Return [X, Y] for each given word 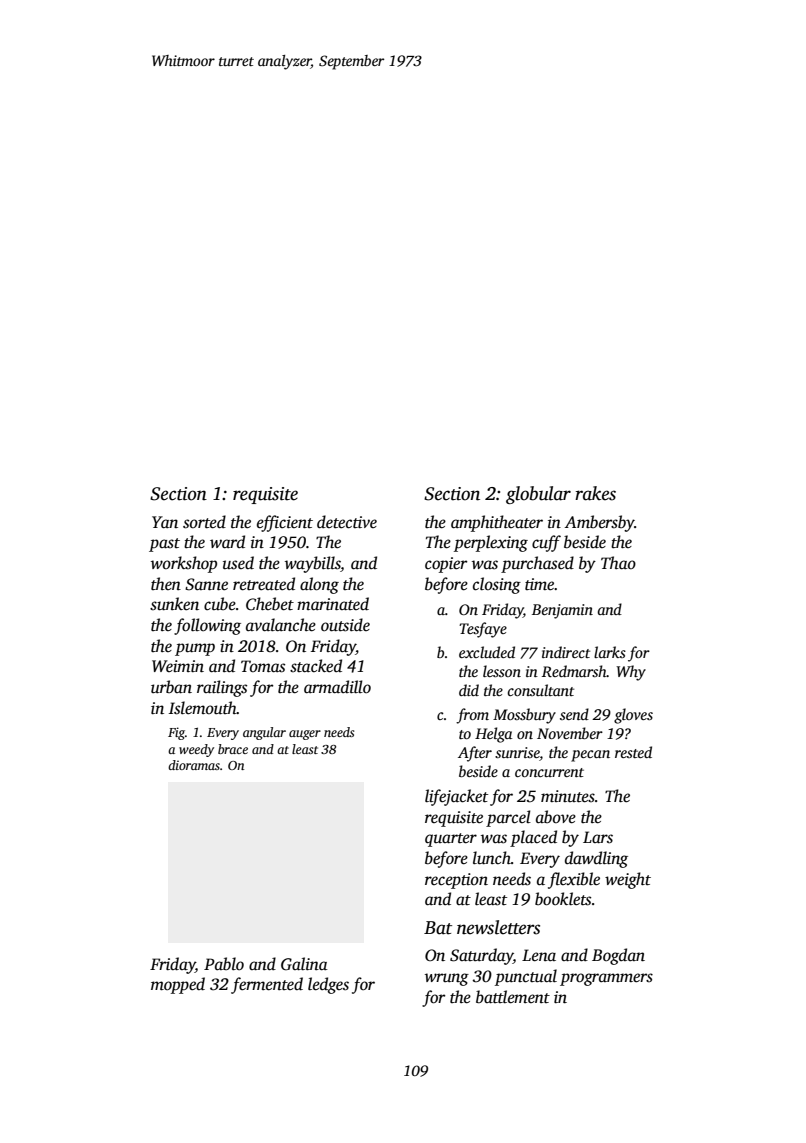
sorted [204, 522]
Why [631, 673]
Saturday [481, 956]
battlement [513, 997]
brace [233, 749]
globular [538, 495]
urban [171, 687]
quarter [451, 840]
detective [347, 522]
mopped [178, 985]
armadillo [337, 686]
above [556, 817]
